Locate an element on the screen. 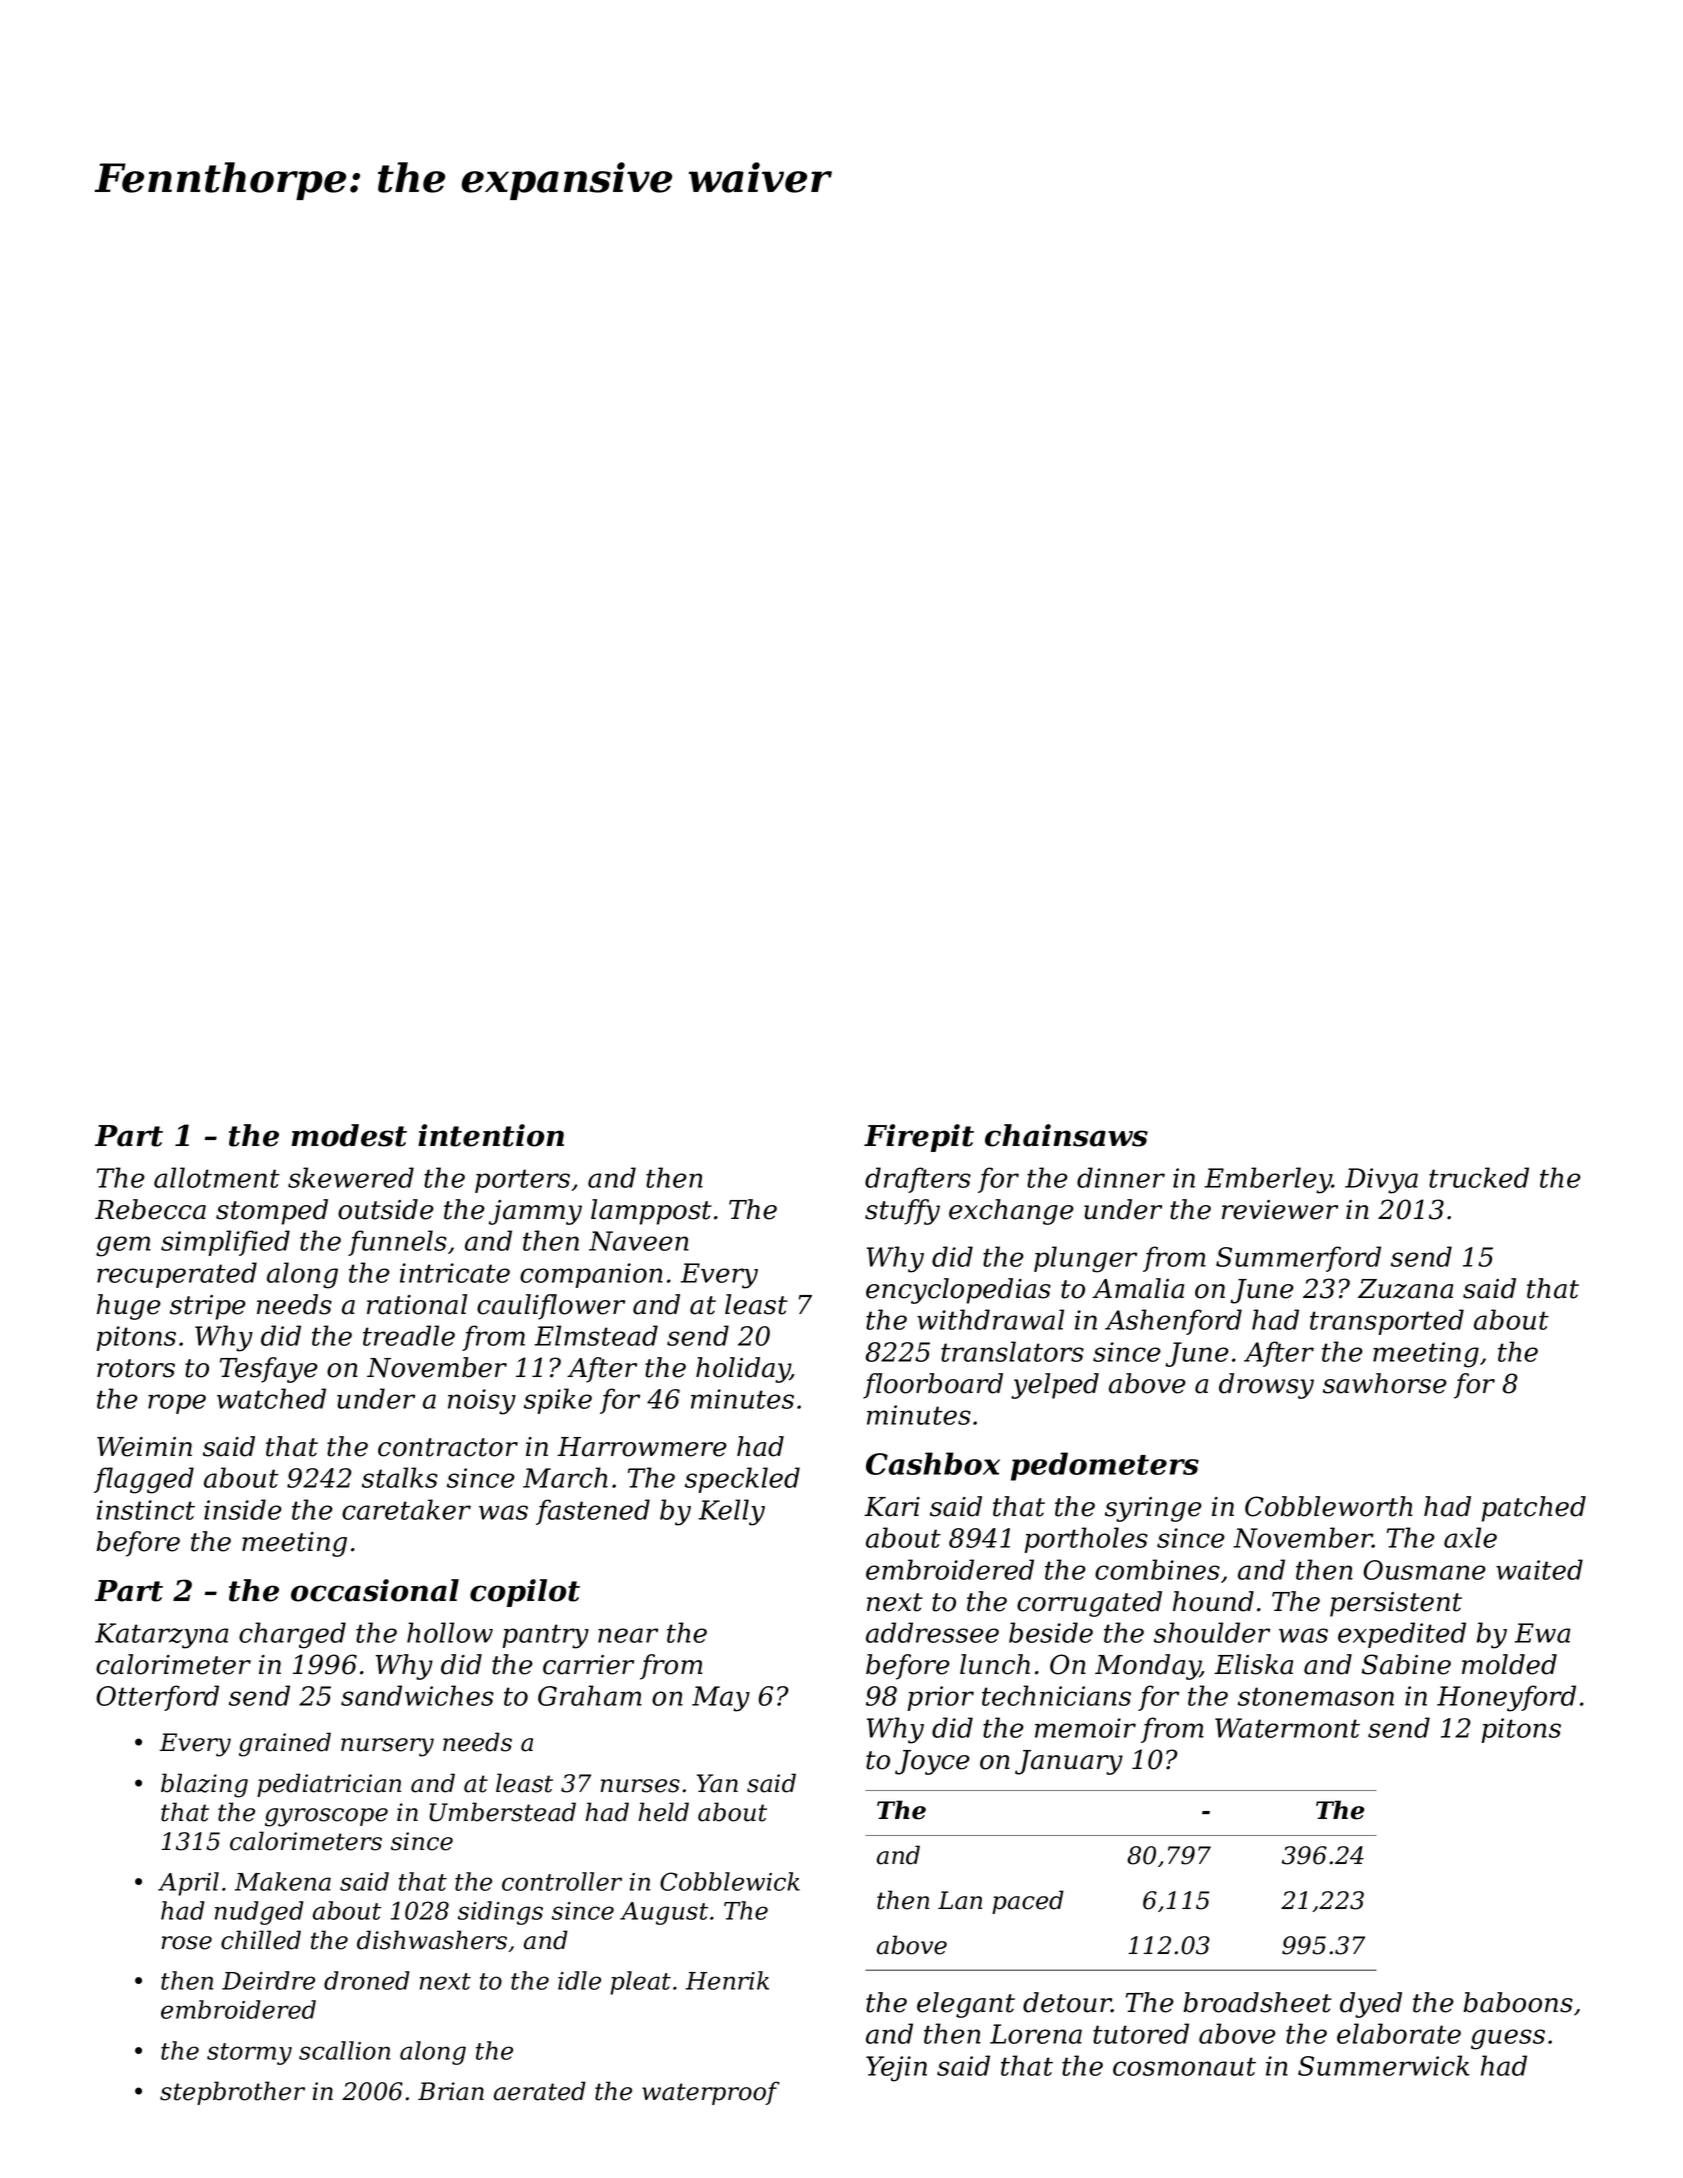 The height and width of the screenshot is (2178, 1683). Firepit is located at coordinates (919, 1138).
